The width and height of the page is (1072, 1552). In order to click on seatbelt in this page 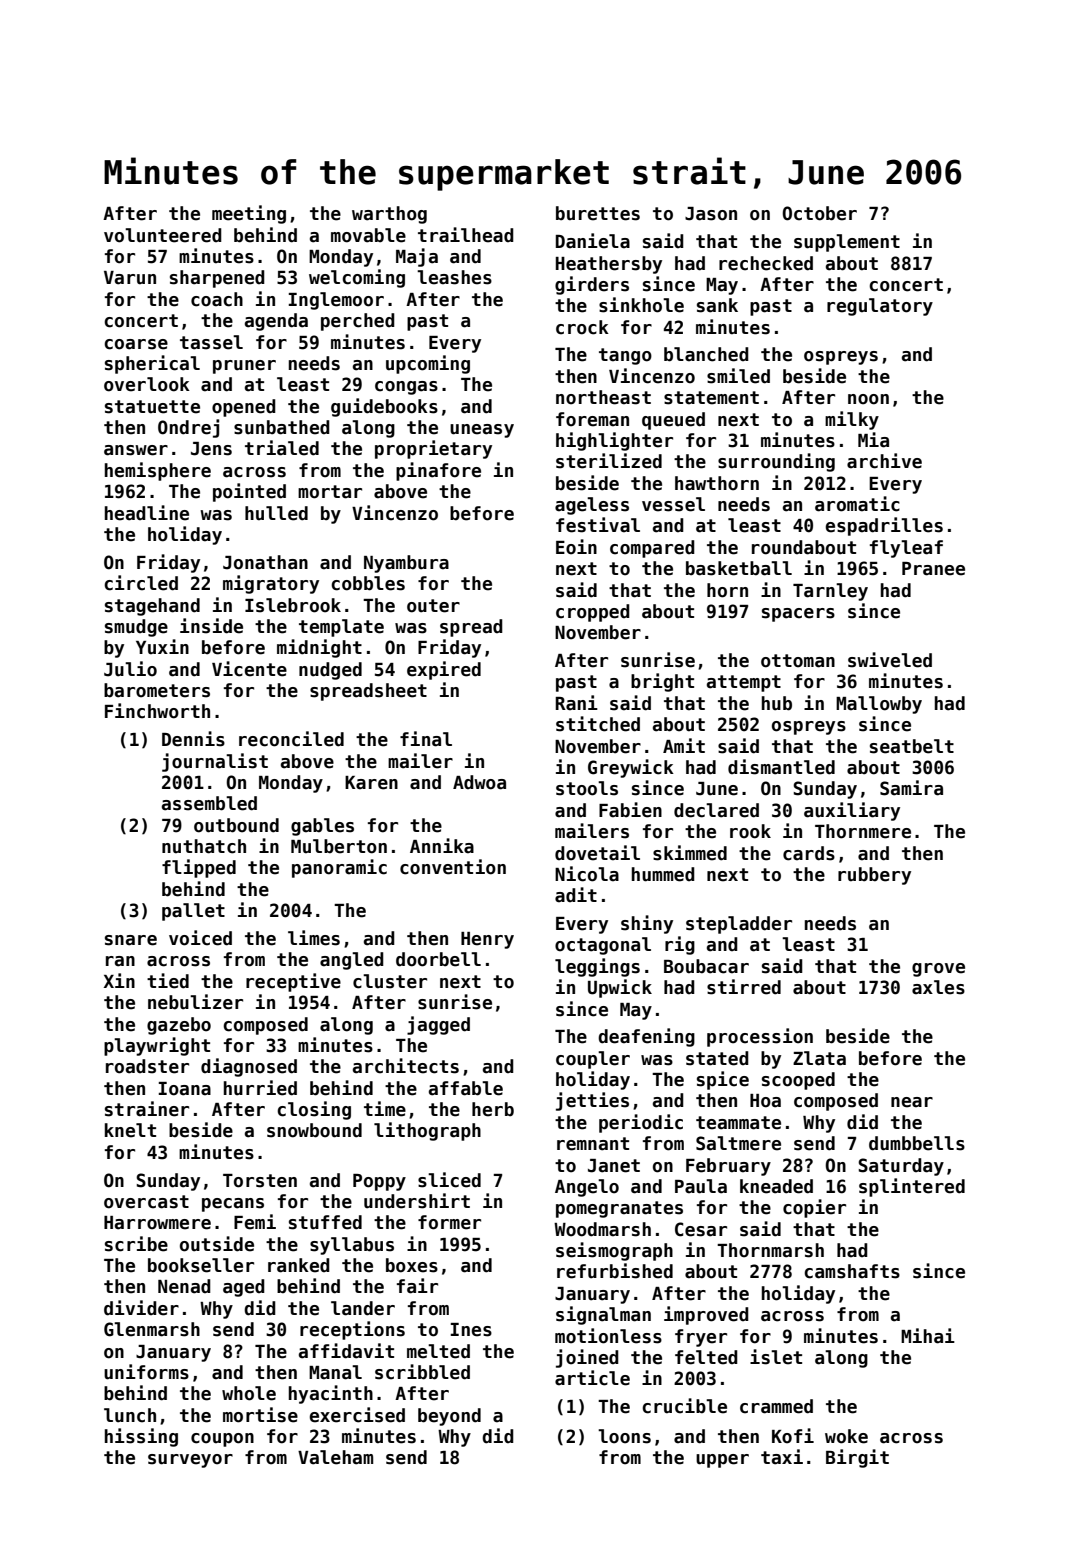, I will do `click(912, 746)`.
